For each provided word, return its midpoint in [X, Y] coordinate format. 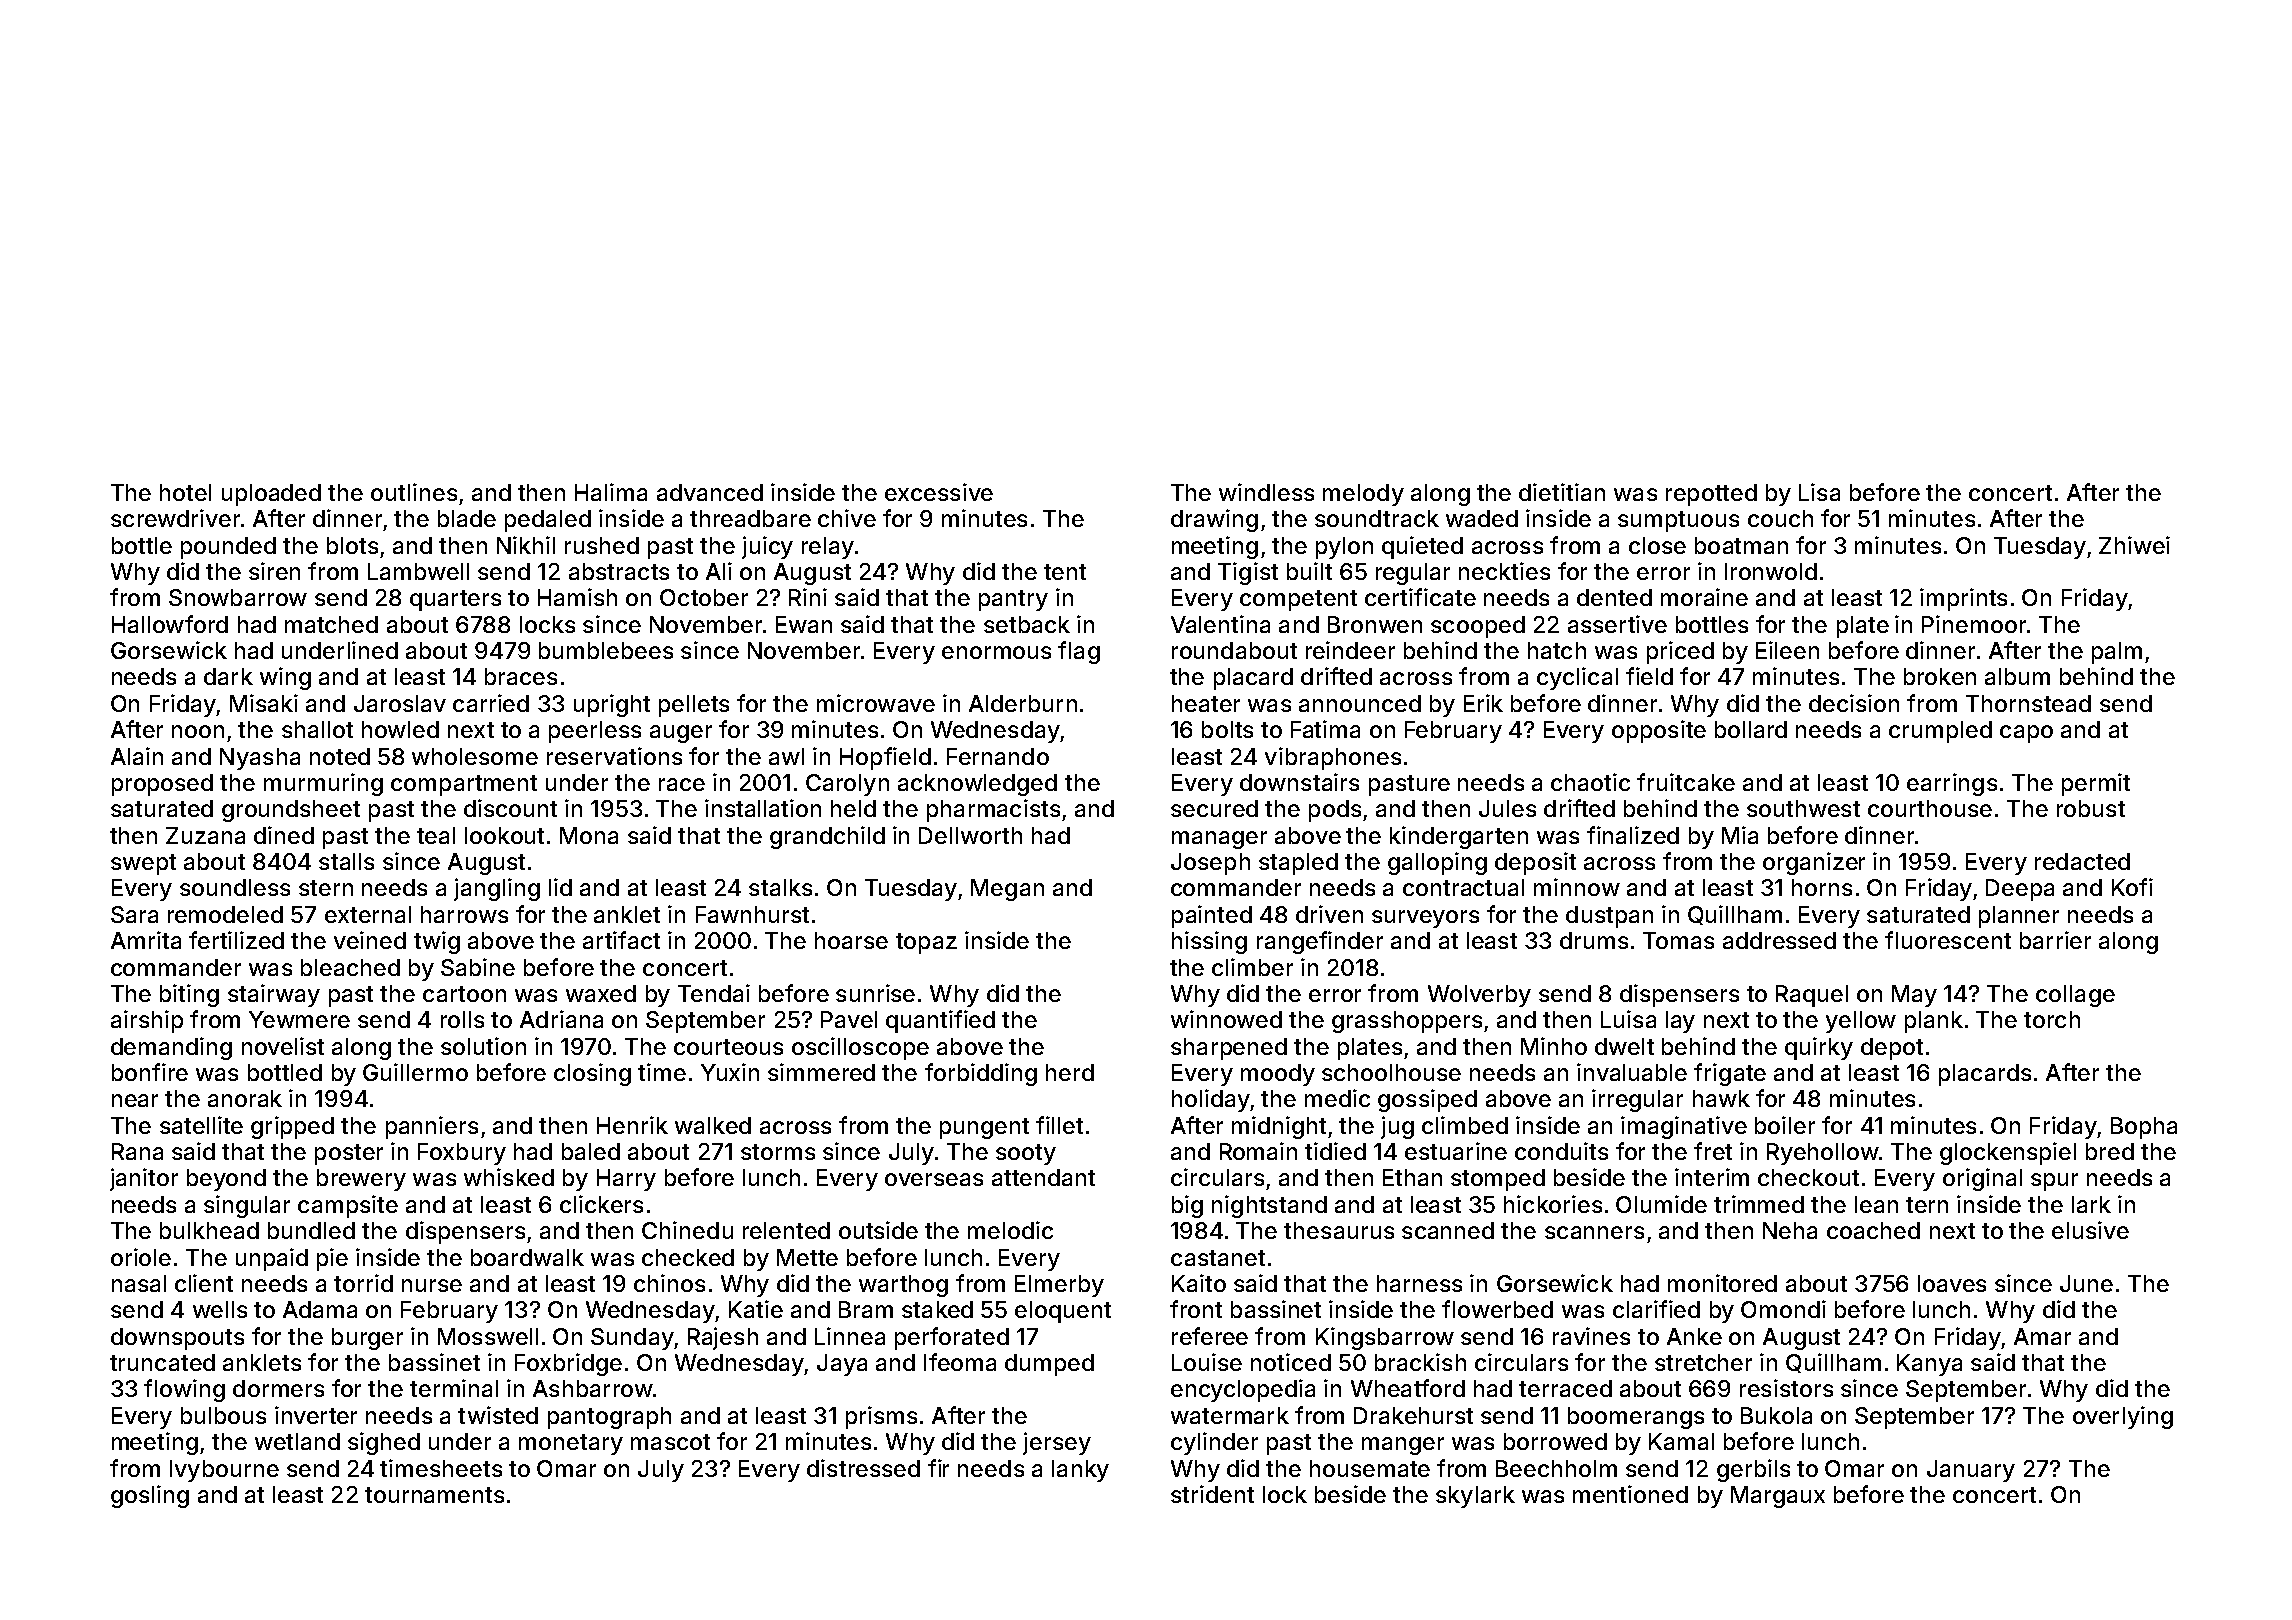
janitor [144, 1179]
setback [1027, 624]
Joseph [1210, 864]
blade [467, 518]
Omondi [1783, 1309]
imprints [1963, 599]
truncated [162, 1362]
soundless [235, 887]
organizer [1814, 863]
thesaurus [1339, 1230]
